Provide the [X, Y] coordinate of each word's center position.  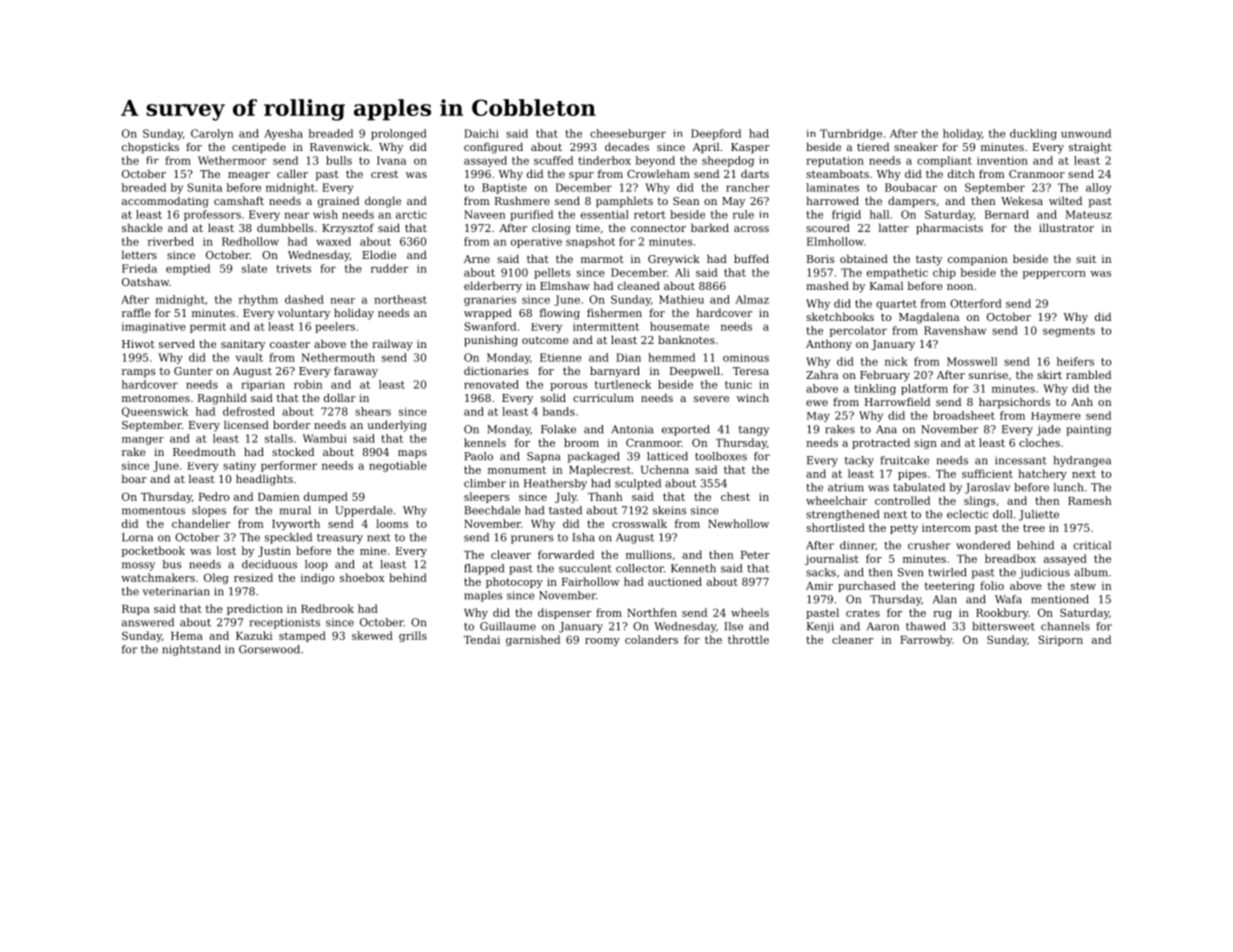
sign [925, 444]
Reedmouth [204, 451]
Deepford [716, 134]
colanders [651, 639]
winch [753, 397]
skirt [1049, 374]
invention [1002, 160]
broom [581, 442]
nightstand [191, 650]
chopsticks [150, 148]
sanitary [243, 345]
